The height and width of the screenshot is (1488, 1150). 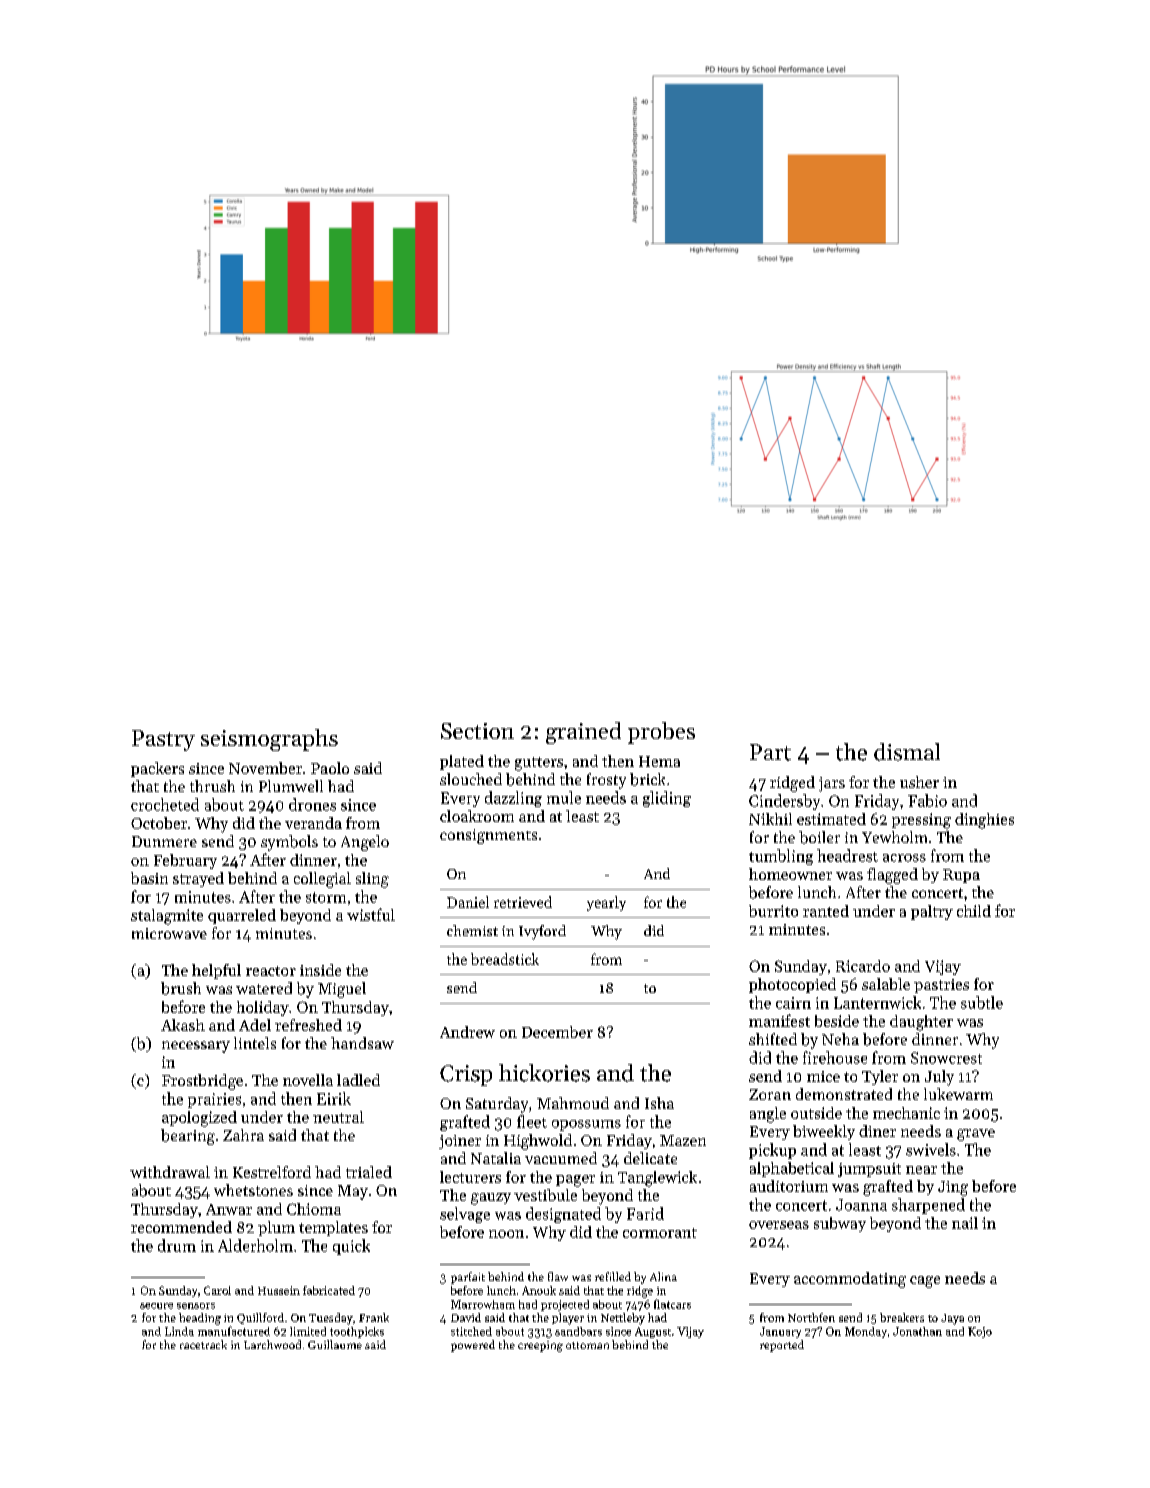 What do you see at coordinates (840, 1039) in the screenshot?
I see `Neha` at bounding box center [840, 1039].
